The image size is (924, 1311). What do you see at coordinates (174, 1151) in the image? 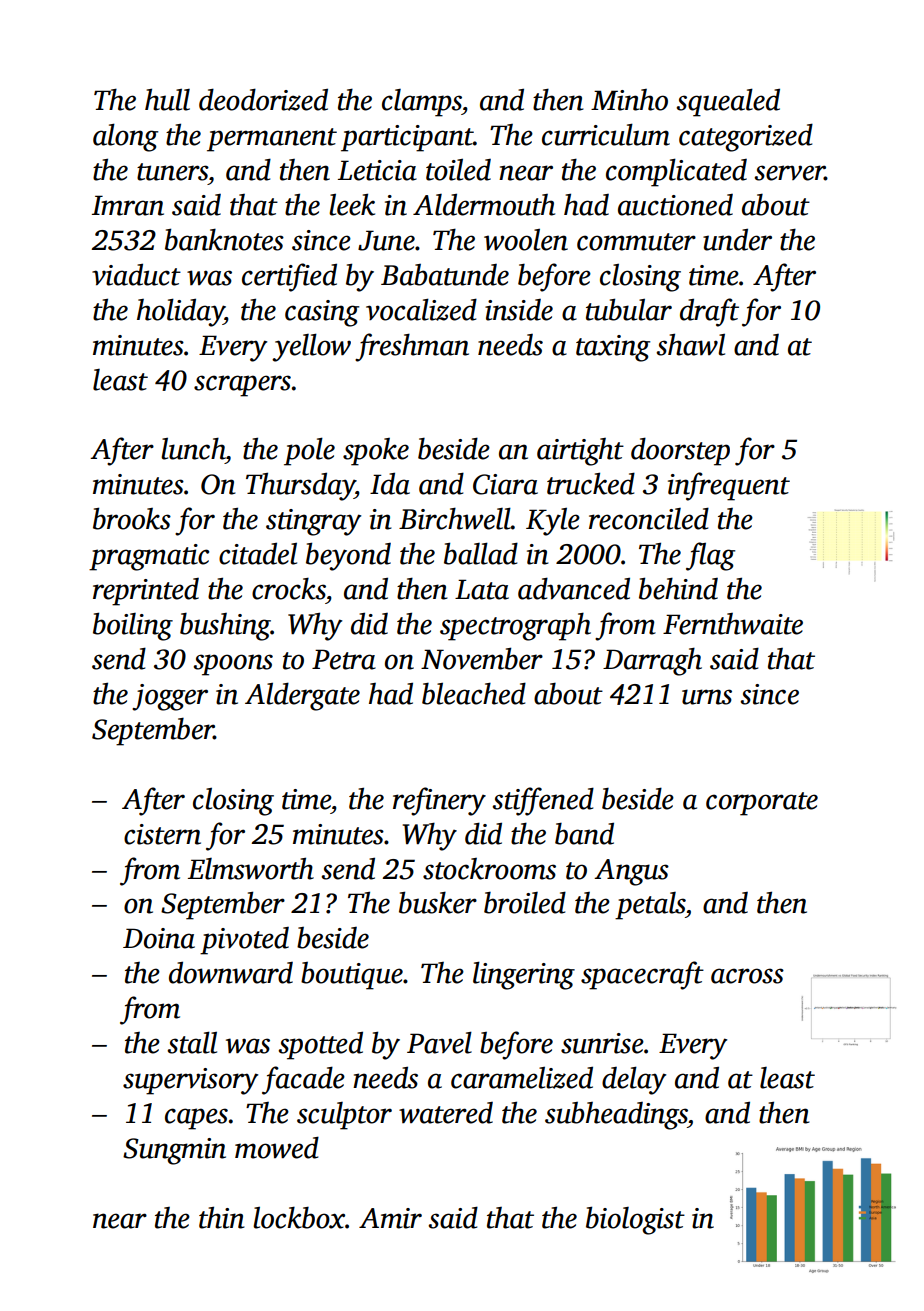
I see `Sungmin` at bounding box center [174, 1151].
